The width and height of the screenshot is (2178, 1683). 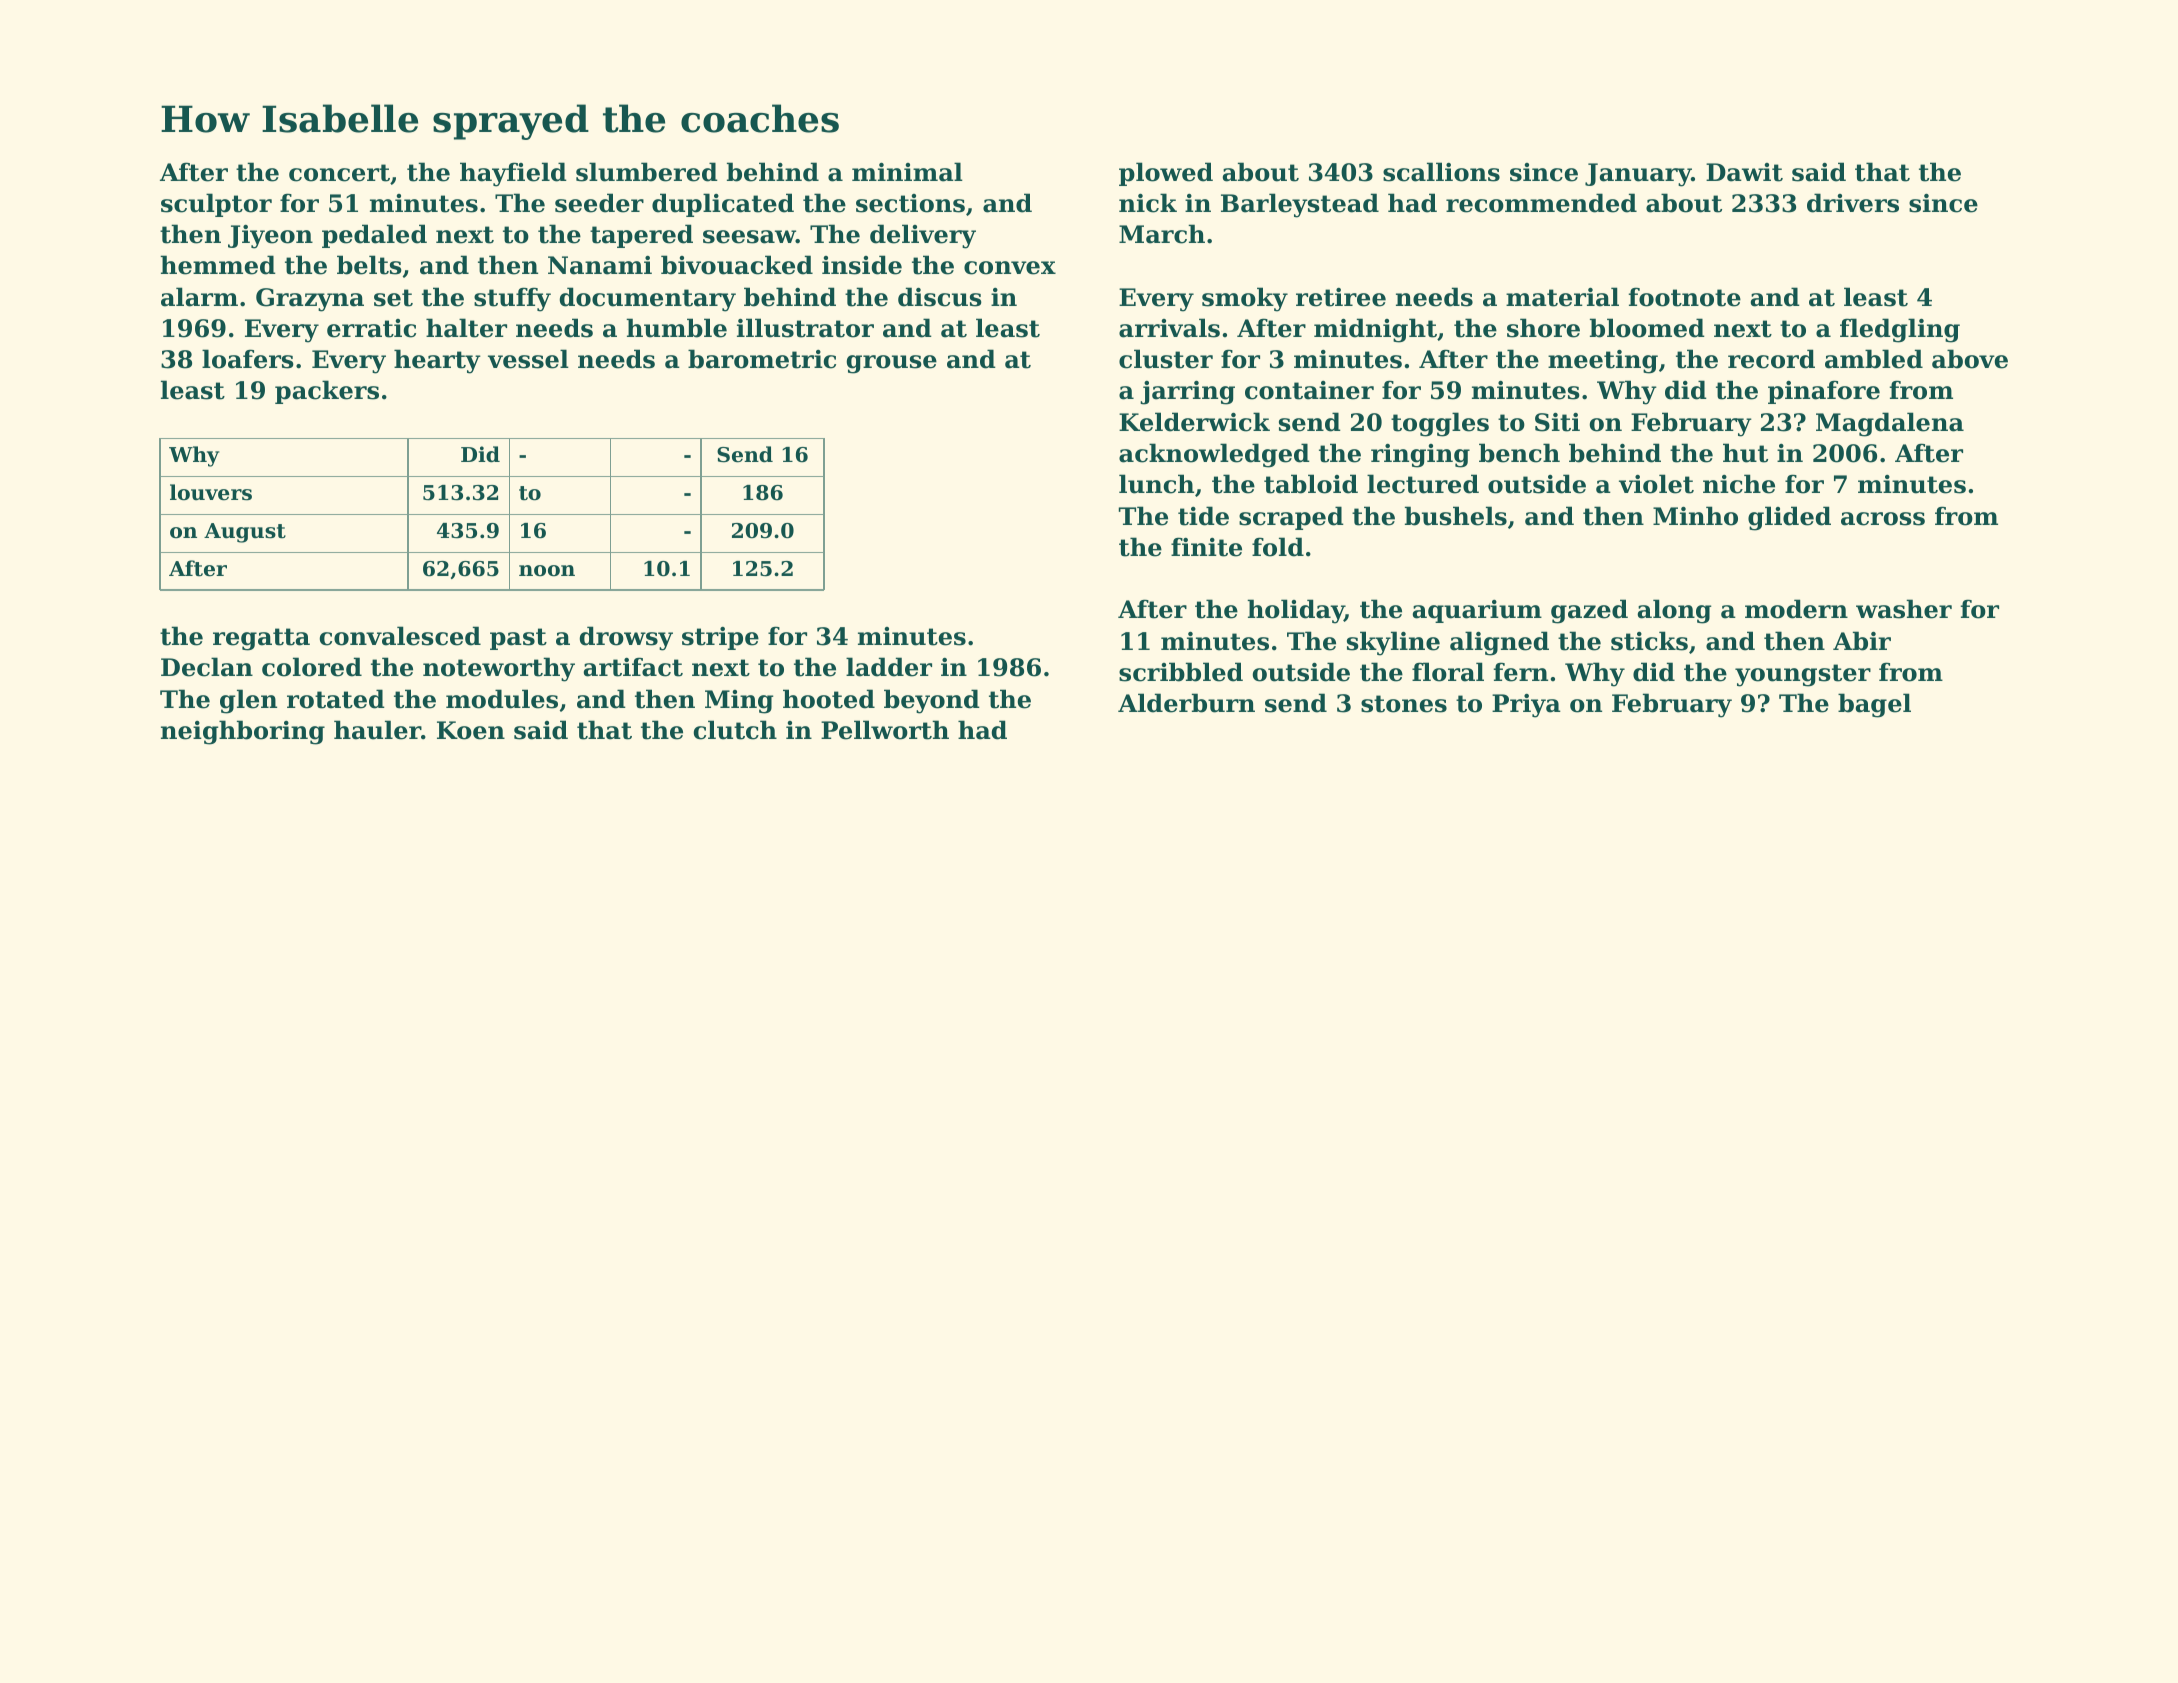 What do you see at coordinates (1853, 203) in the screenshot?
I see `drivers` at bounding box center [1853, 203].
